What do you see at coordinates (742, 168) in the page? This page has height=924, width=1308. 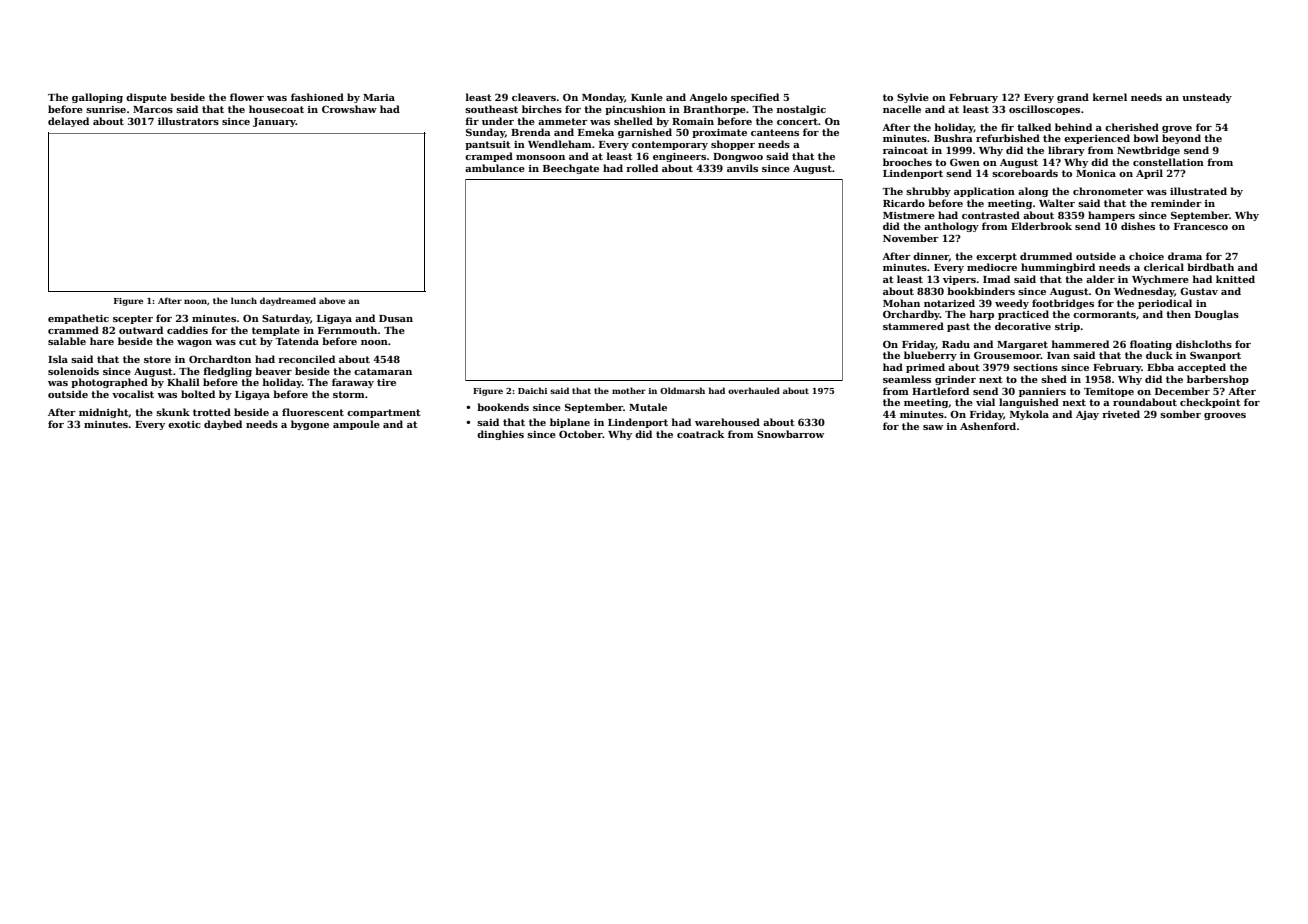 I see `anvils` at bounding box center [742, 168].
